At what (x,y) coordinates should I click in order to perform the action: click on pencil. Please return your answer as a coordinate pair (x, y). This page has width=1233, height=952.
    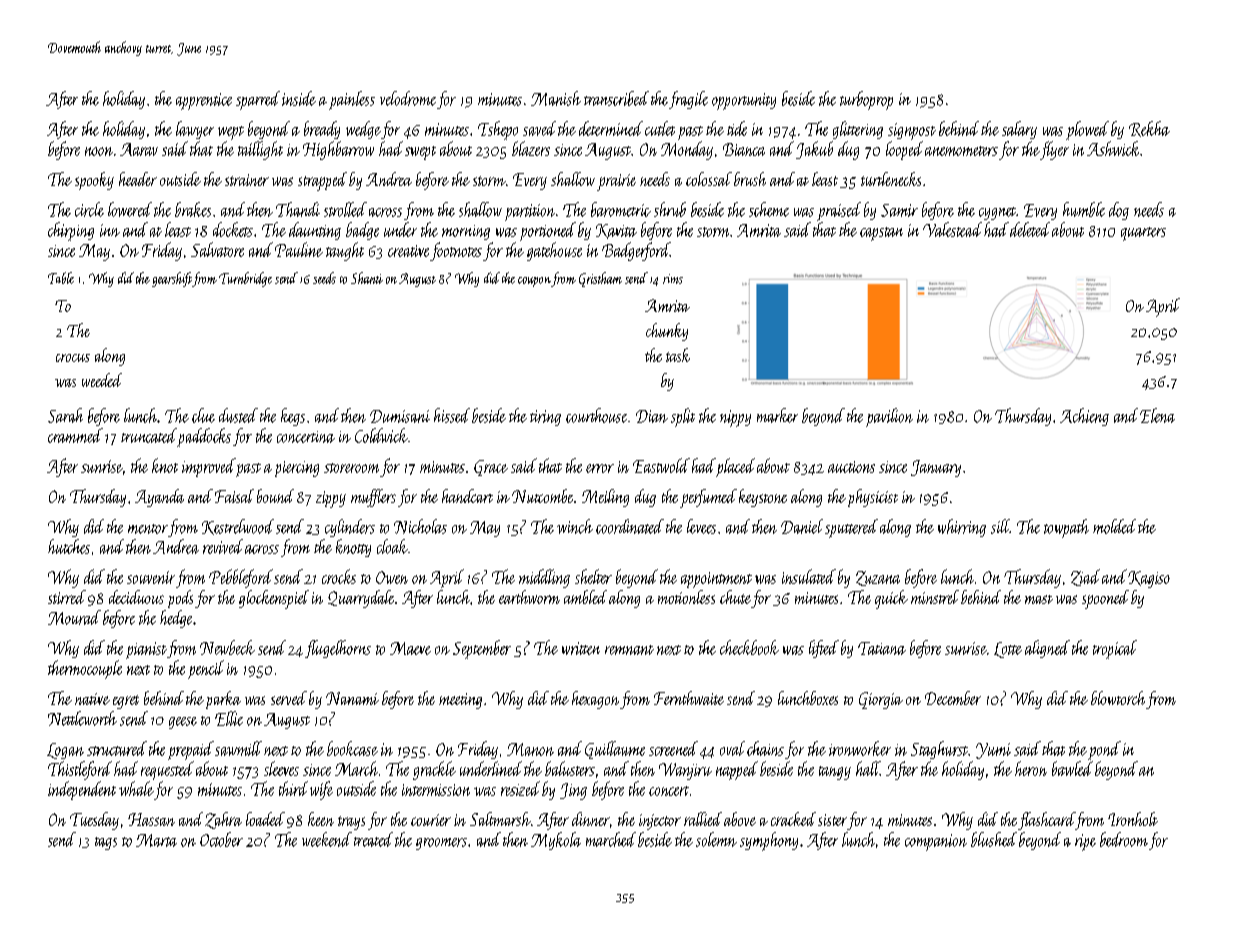
    Looking at the image, I should click on (206, 669).
